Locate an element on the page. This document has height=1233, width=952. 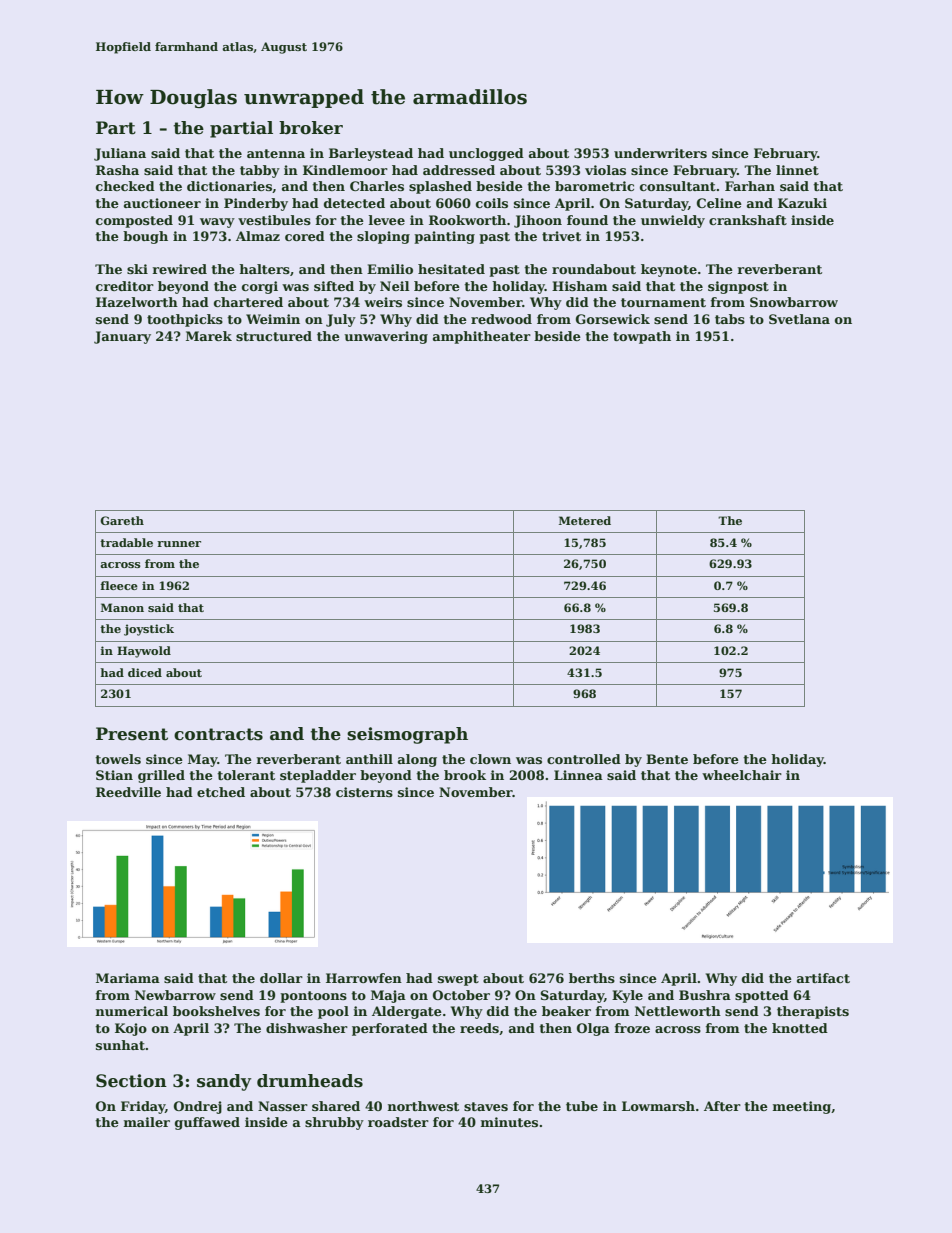
Svetlana is located at coordinates (799, 319).
